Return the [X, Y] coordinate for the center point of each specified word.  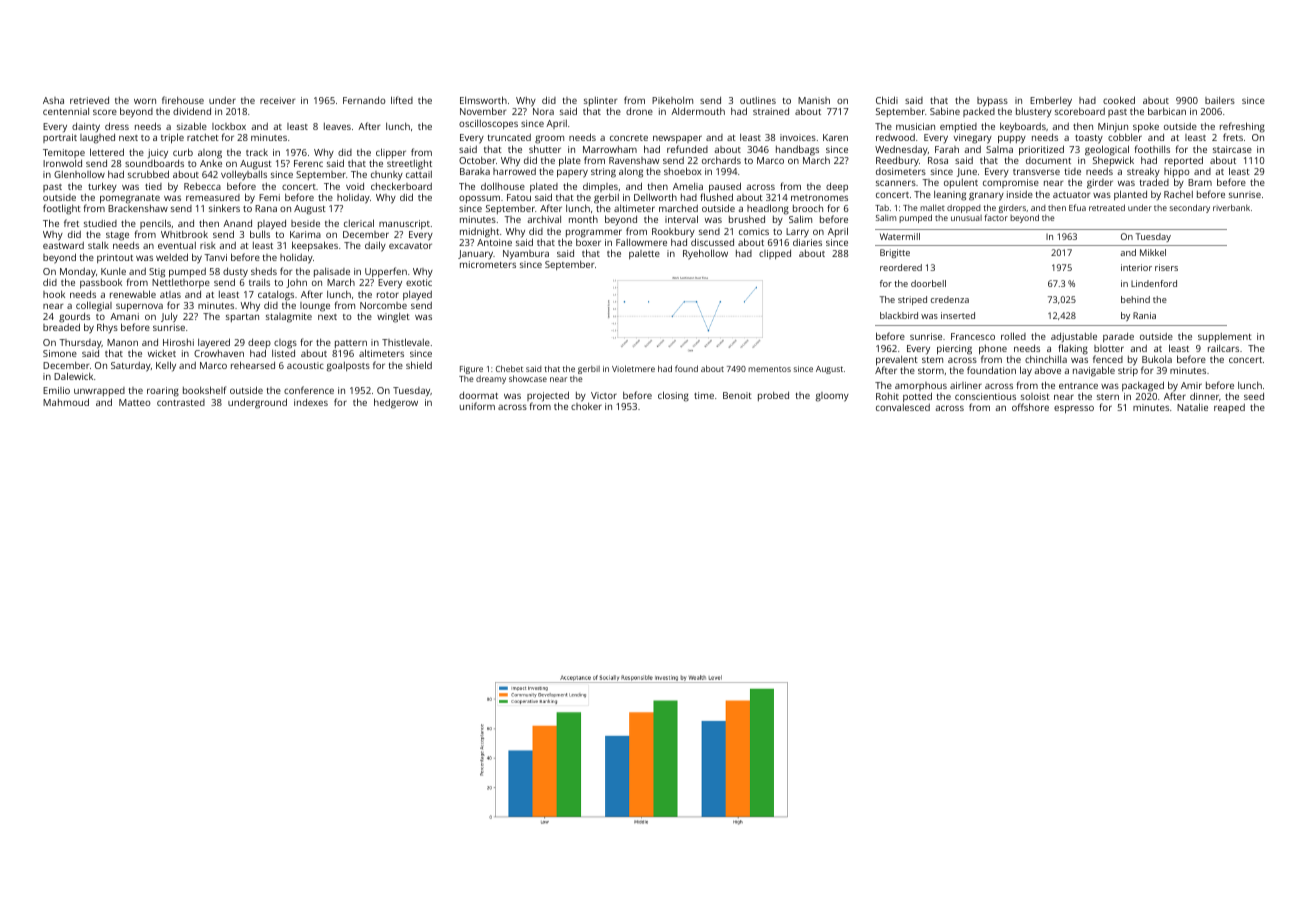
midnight [479, 233]
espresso [1074, 409]
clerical [359, 223]
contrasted [181, 402]
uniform [477, 406]
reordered [901, 267]
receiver [277, 100]
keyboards [1023, 128]
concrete [629, 138]
